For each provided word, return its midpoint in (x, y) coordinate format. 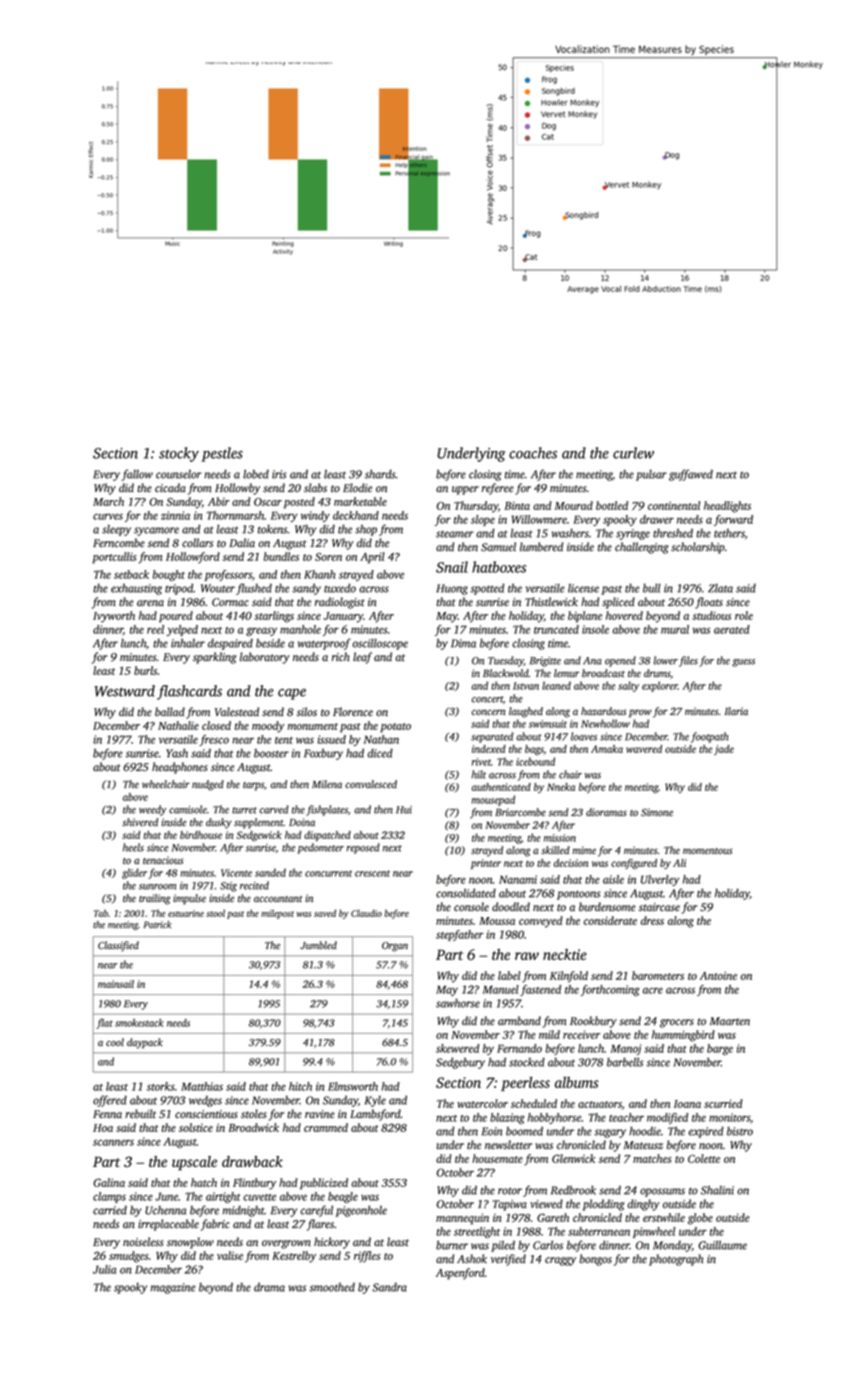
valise (230, 1255)
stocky (179, 454)
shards (380, 474)
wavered (644, 749)
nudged (208, 785)
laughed (526, 712)
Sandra (389, 1287)
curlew (633, 453)
